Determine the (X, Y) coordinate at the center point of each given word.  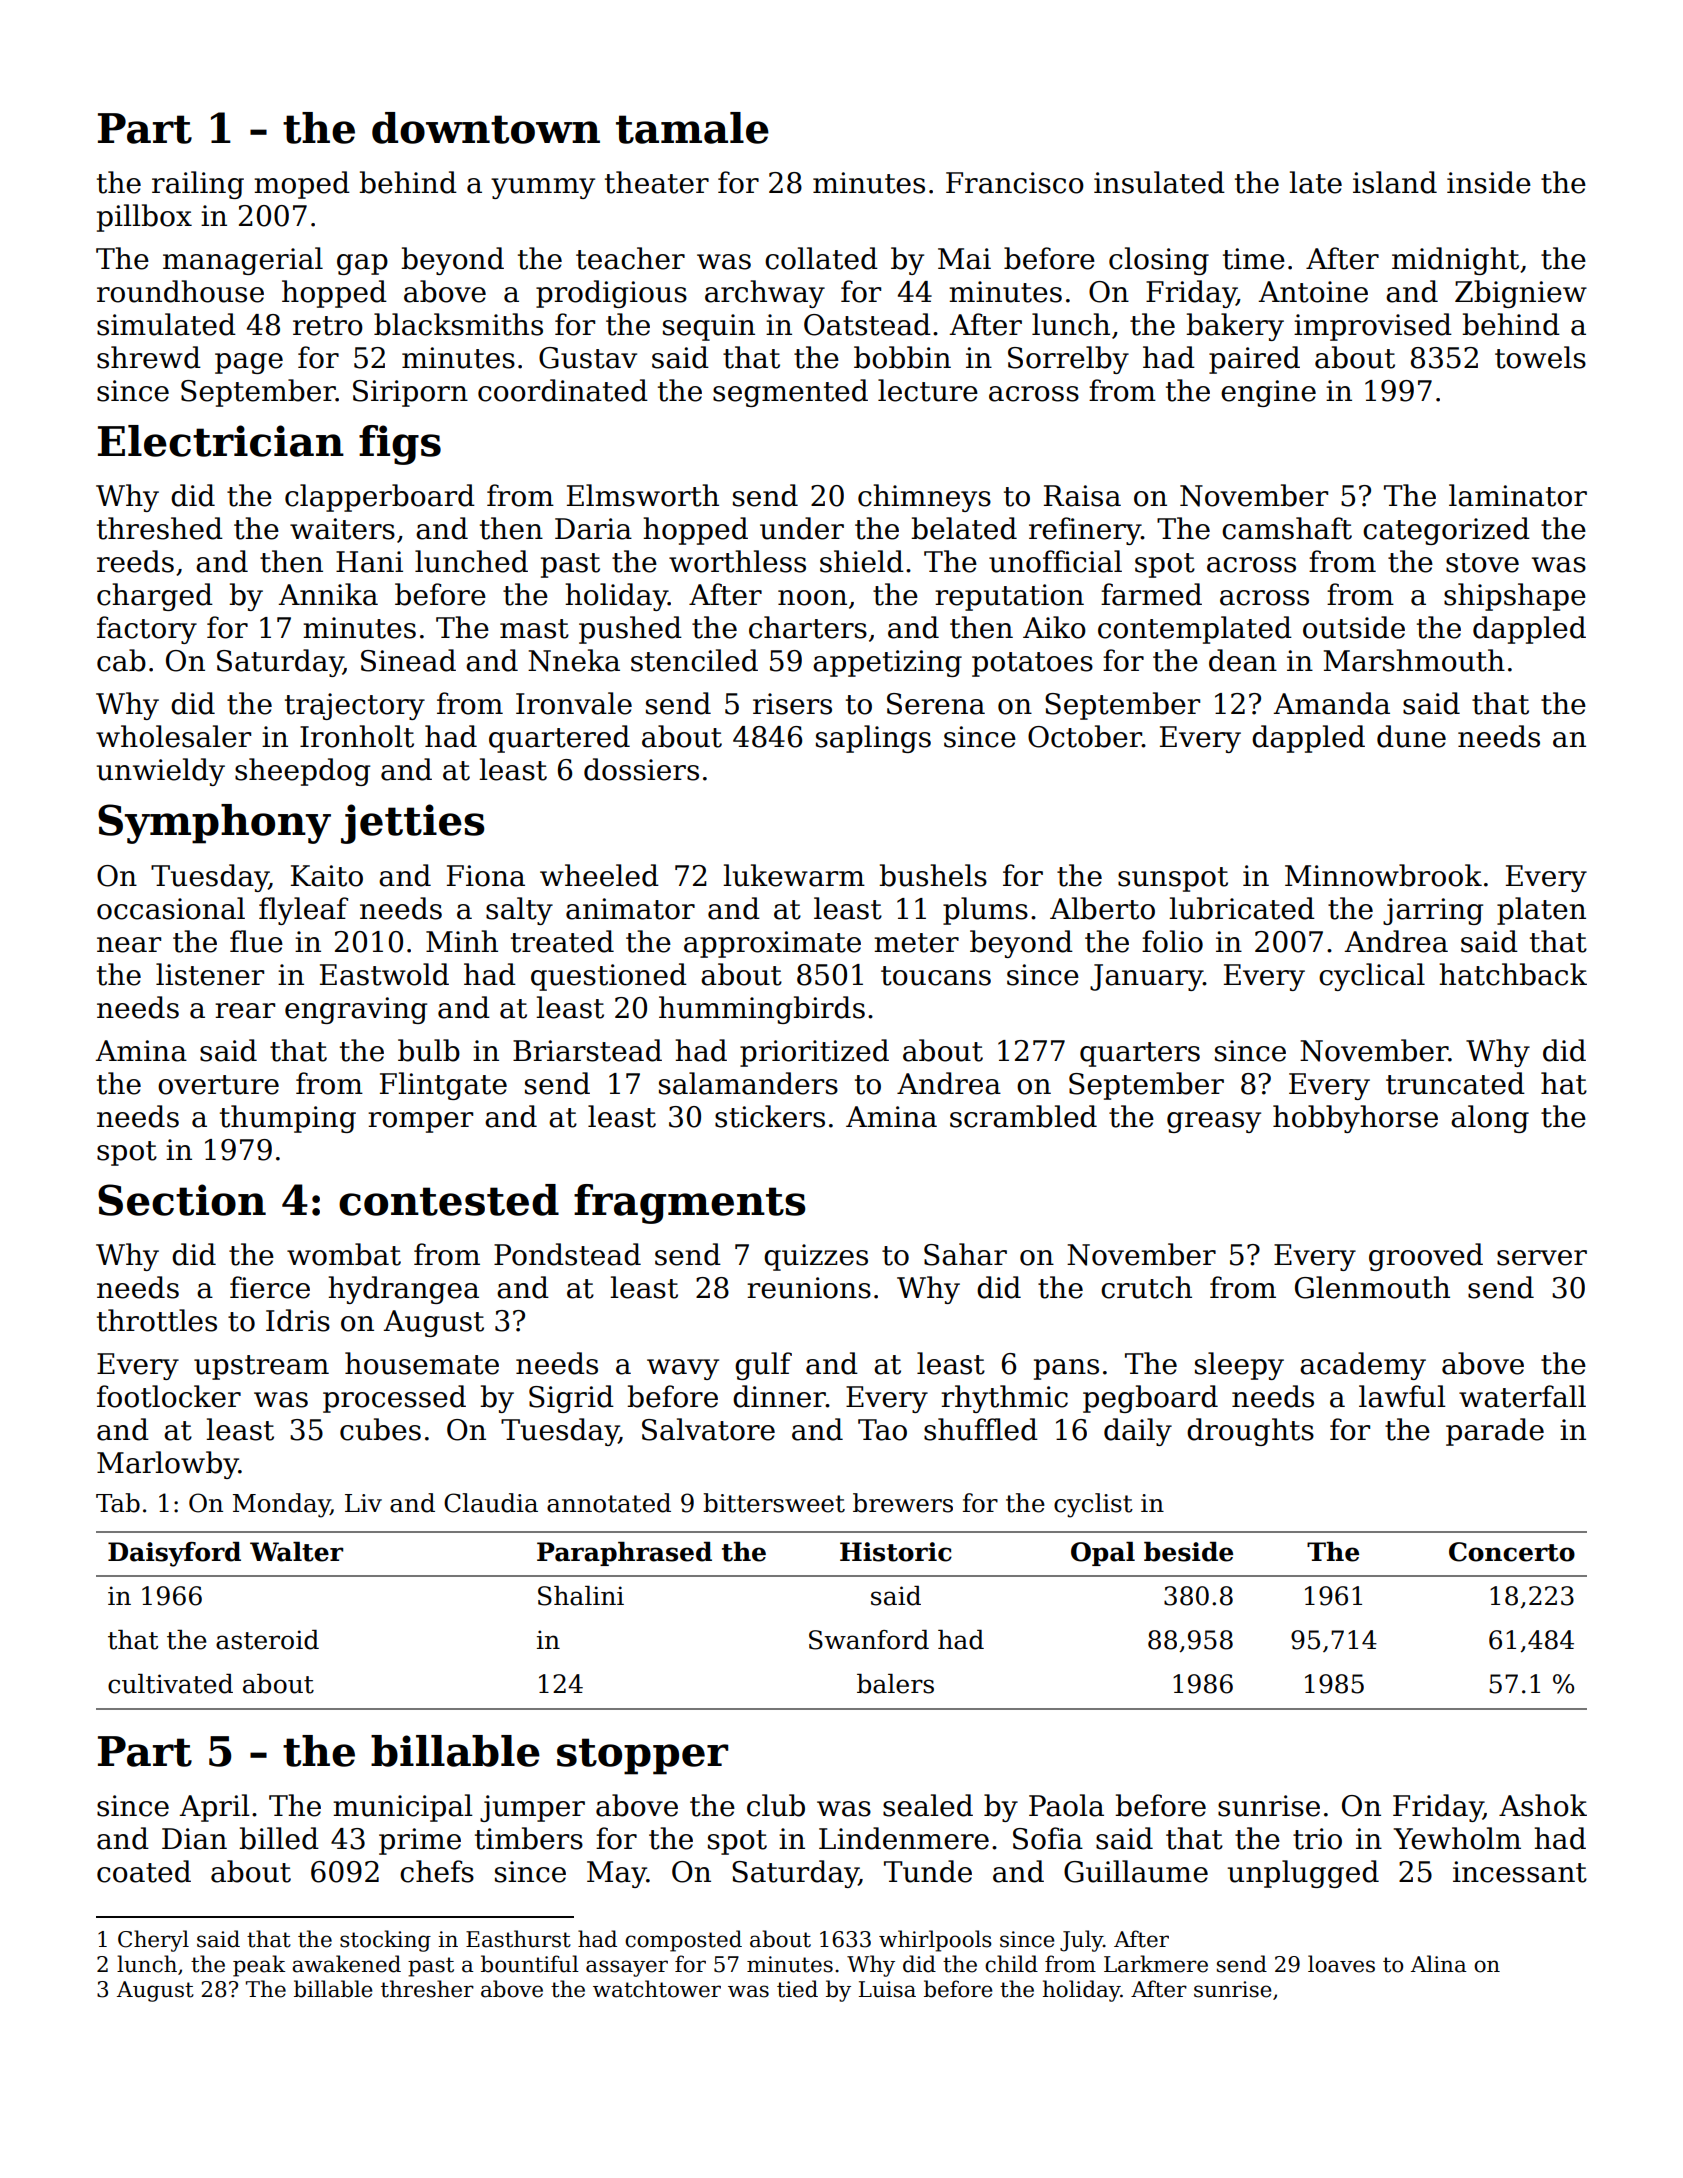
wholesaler (173, 736)
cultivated (170, 1684)
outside (1354, 627)
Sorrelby (1068, 360)
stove (1482, 563)
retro (328, 326)
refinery (1085, 531)
